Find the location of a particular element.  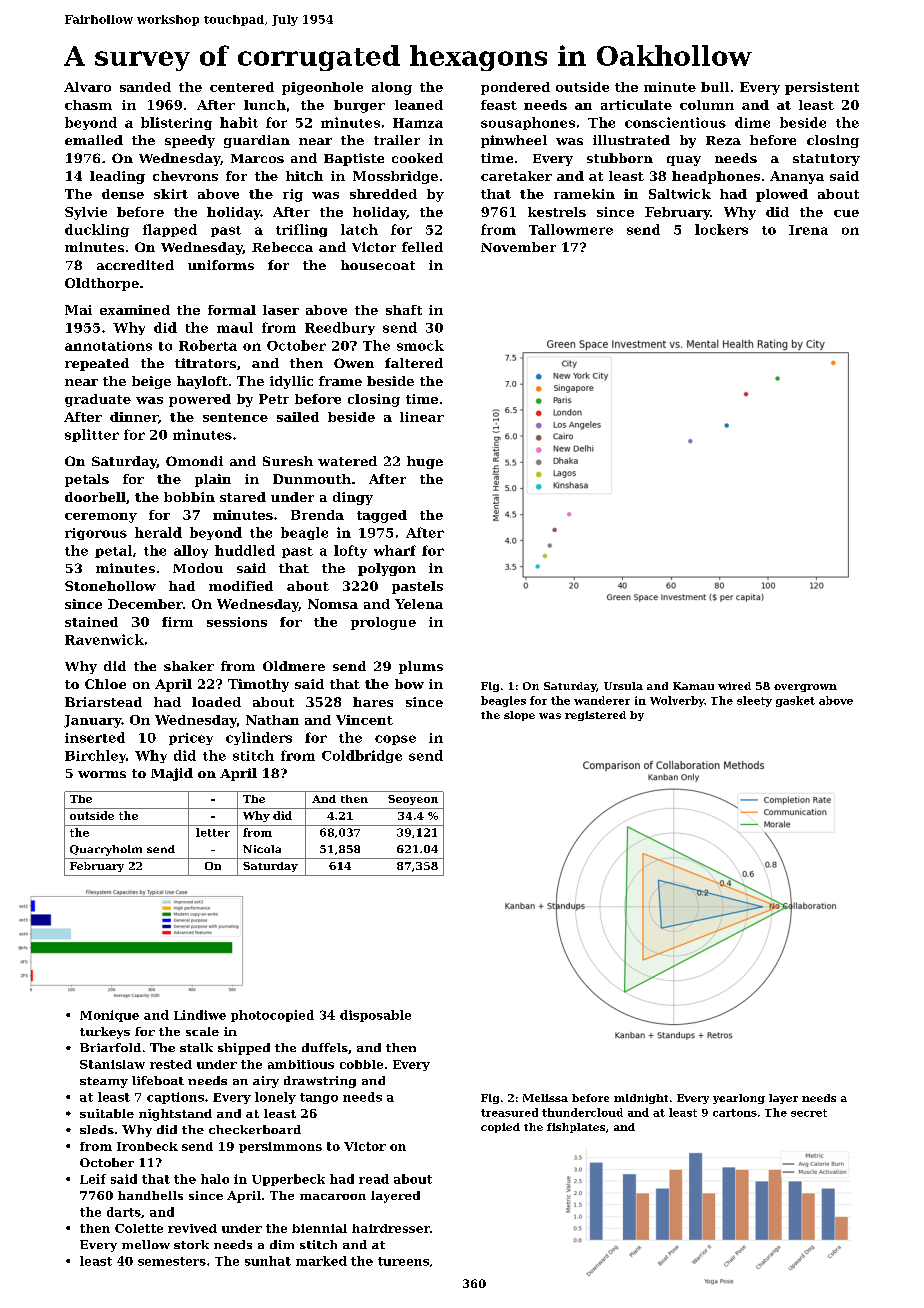

Baptiste is located at coordinates (354, 159).
